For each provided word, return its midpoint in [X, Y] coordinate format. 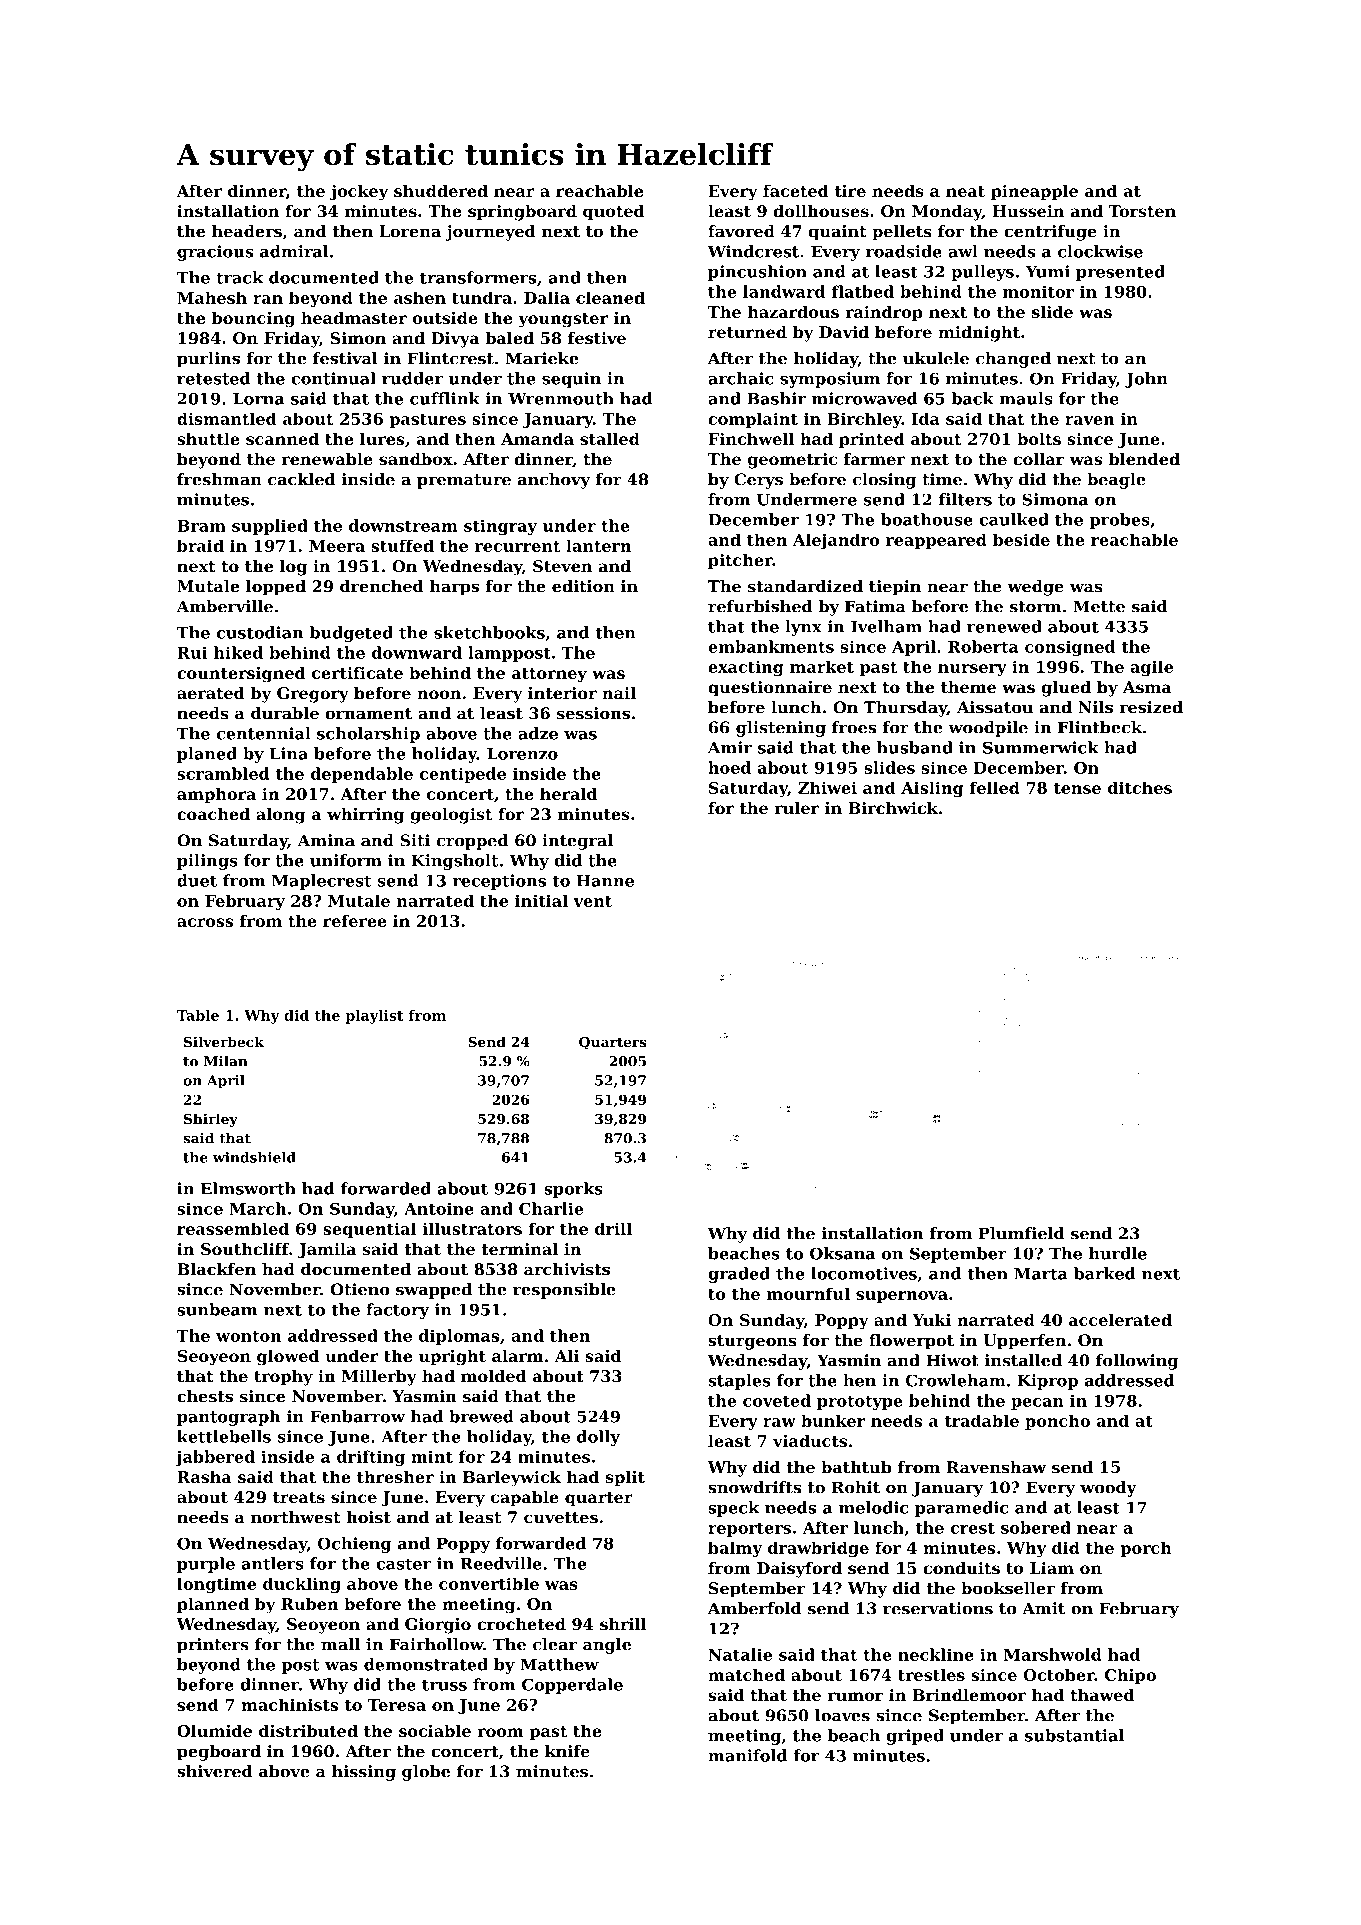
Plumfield [1021, 1233]
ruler [797, 808]
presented [1120, 273]
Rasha [204, 1476]
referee [355, 920]
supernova [902, 1297]
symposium [830, 380]
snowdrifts [754, 1487]
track [239, 277]
